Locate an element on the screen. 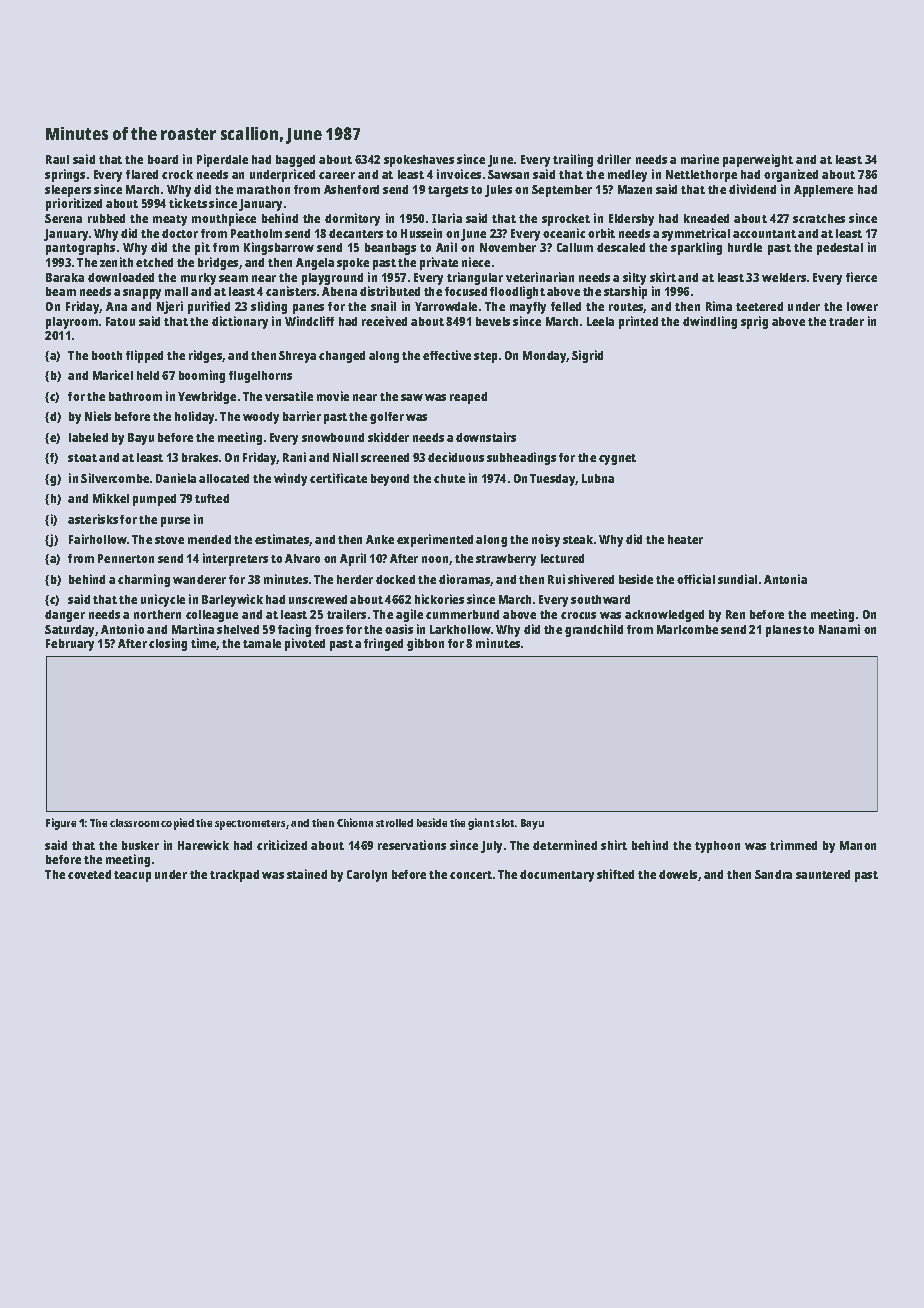  April is located at coordinates (353, 559).
